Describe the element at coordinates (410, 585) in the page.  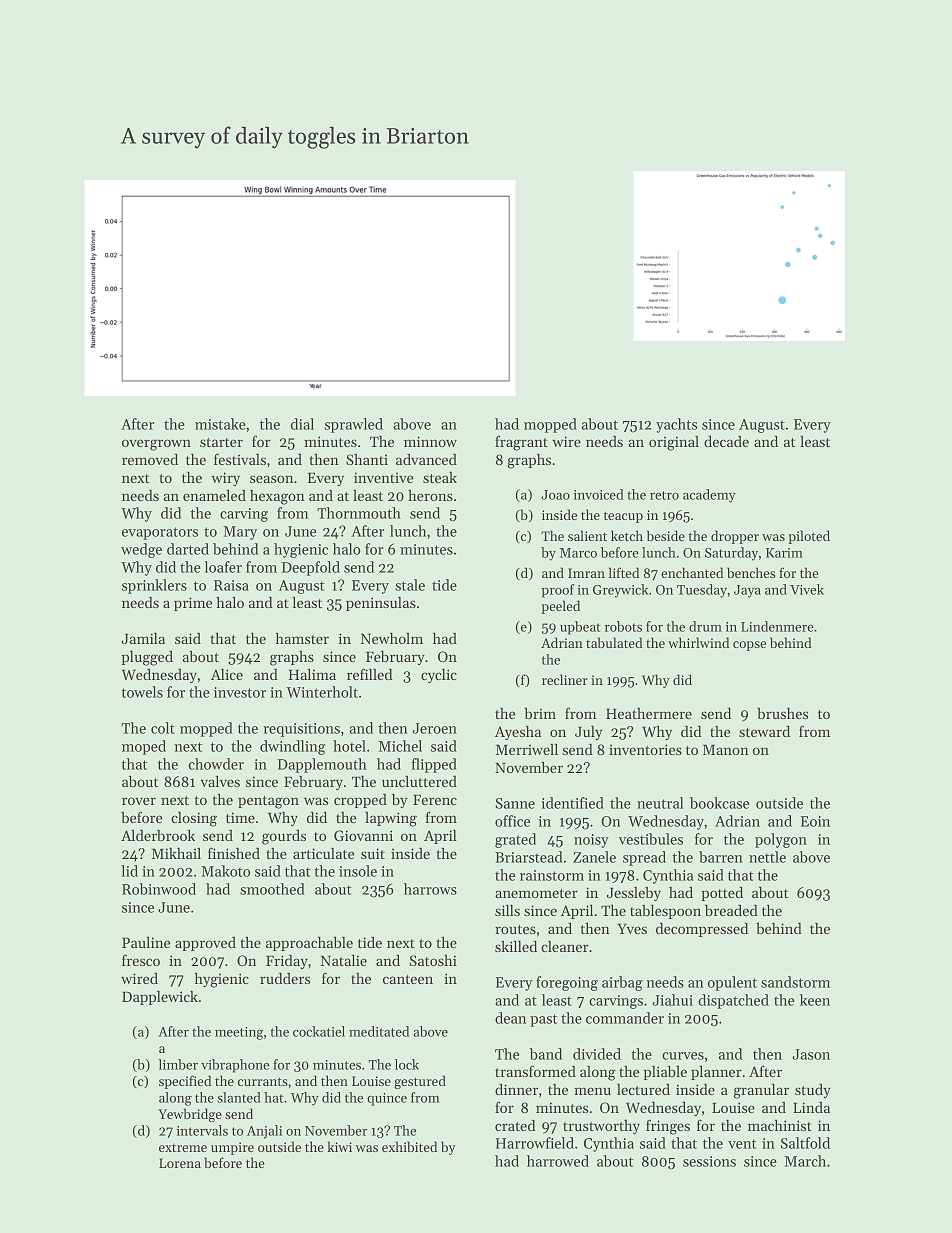
I see `stale` at that location.
